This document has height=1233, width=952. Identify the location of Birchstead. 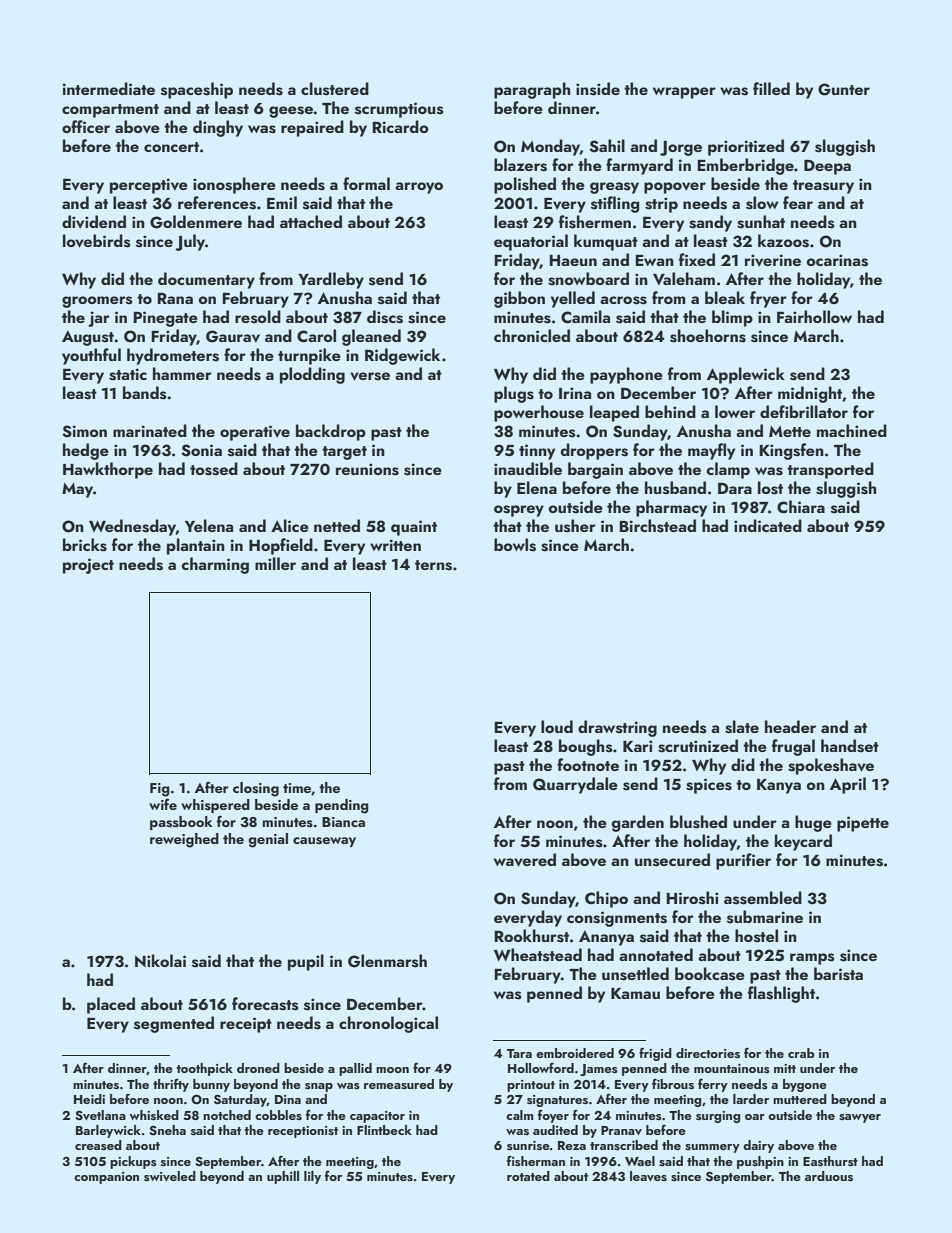
(657, 526).
